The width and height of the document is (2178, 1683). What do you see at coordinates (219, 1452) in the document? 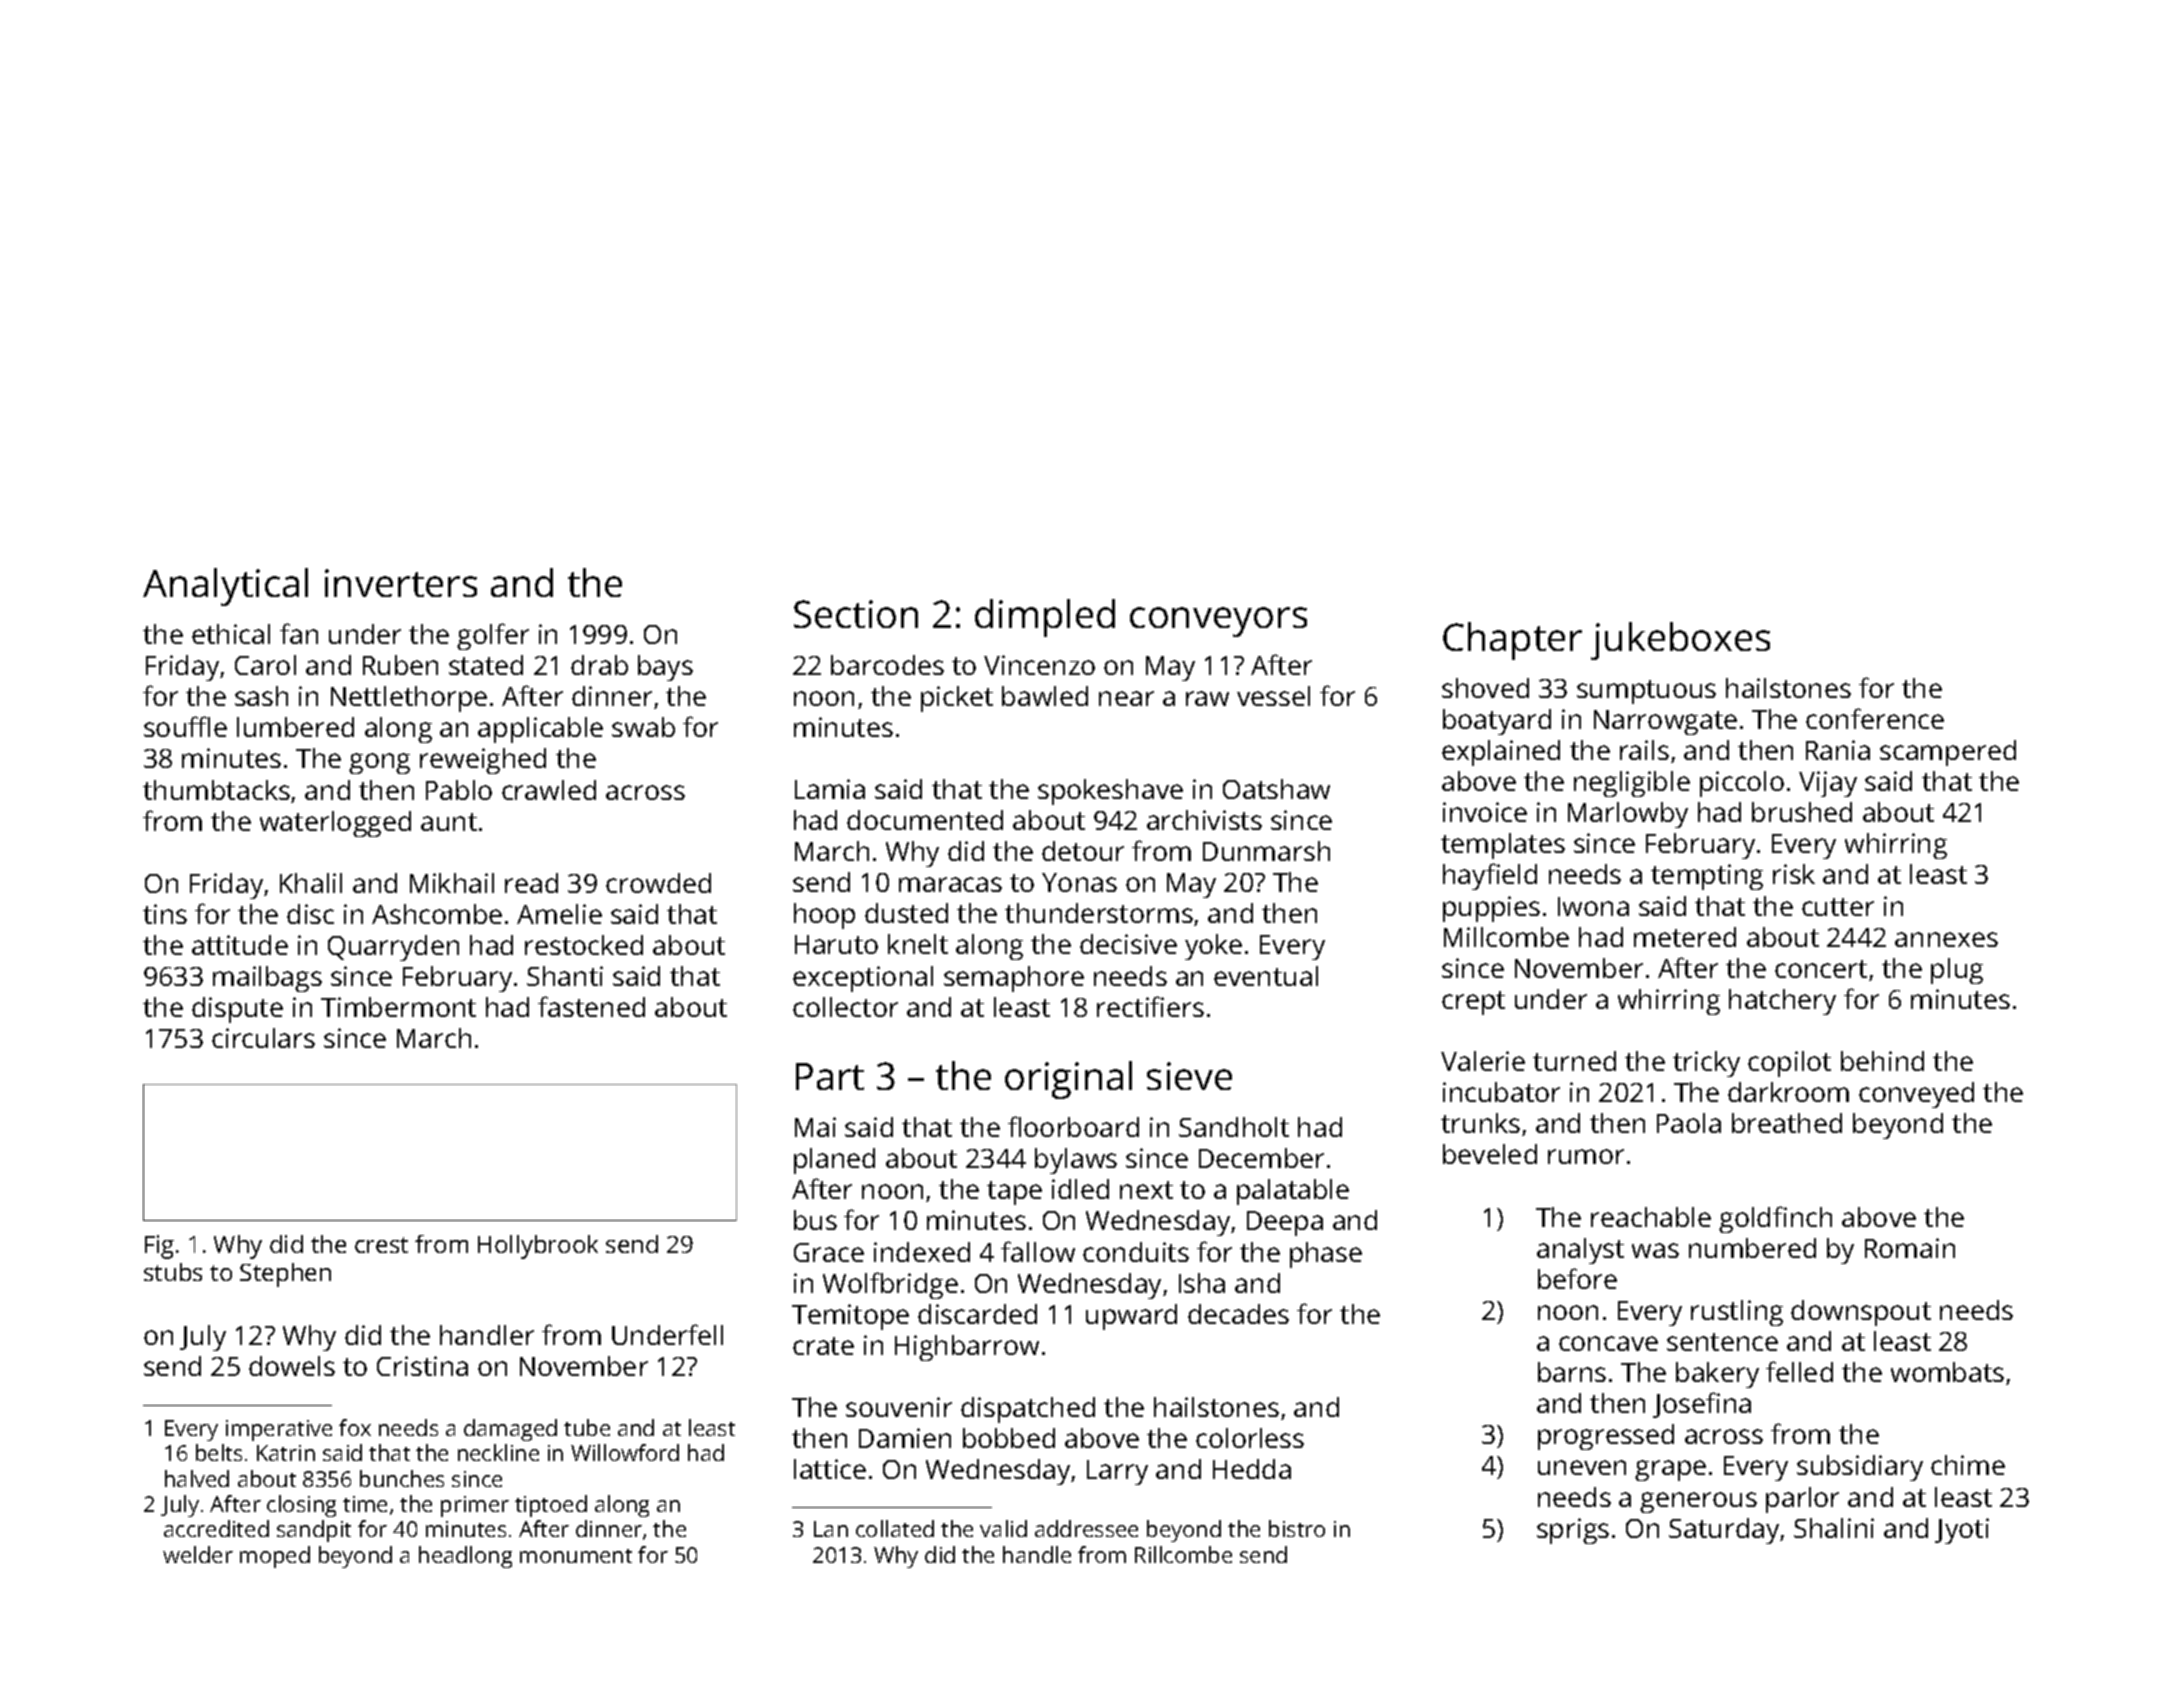
I see `belts` at bounding box center [219, 1452].
